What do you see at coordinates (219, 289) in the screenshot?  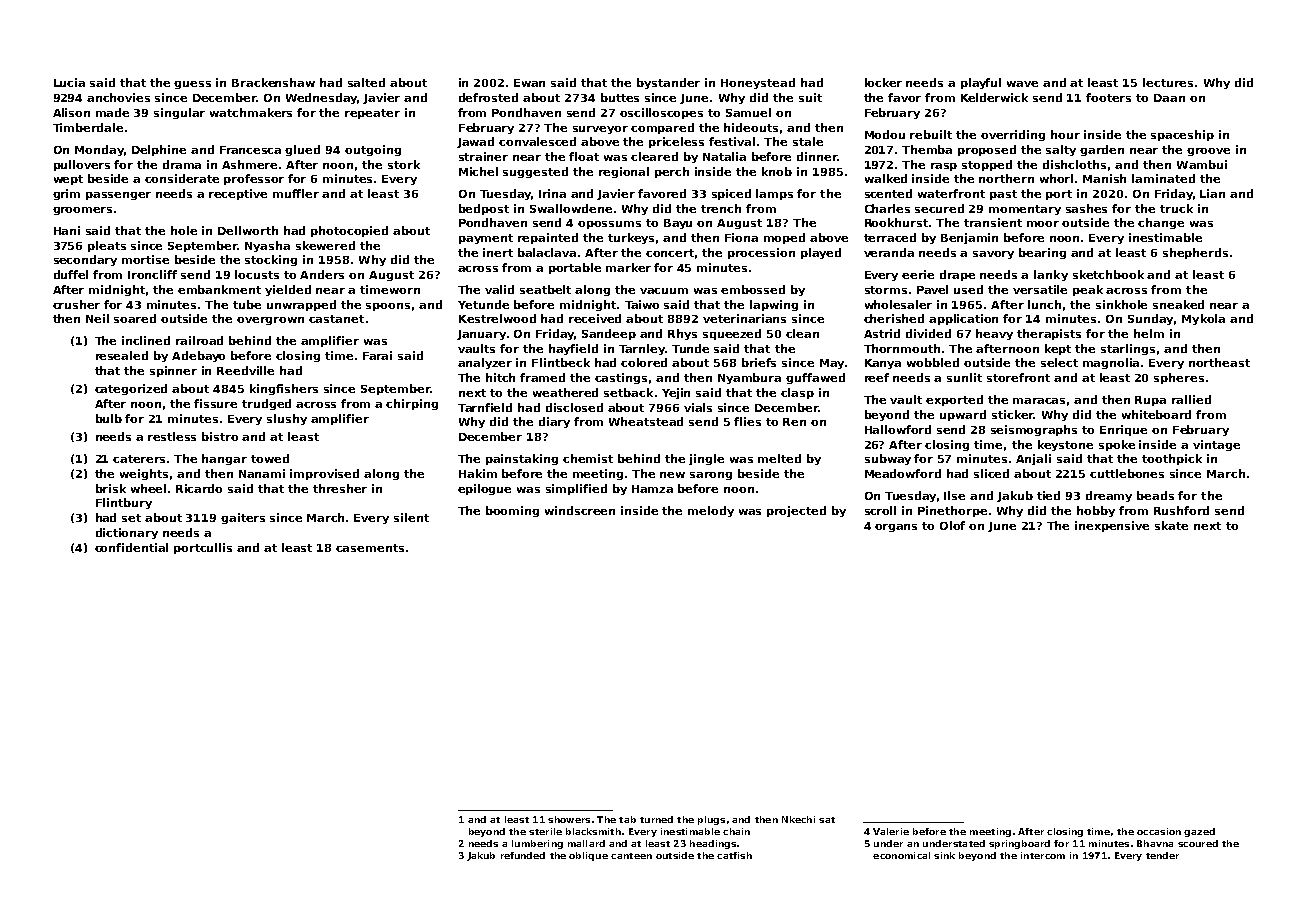 I see `embankment` at bounding box center [219, 289].
